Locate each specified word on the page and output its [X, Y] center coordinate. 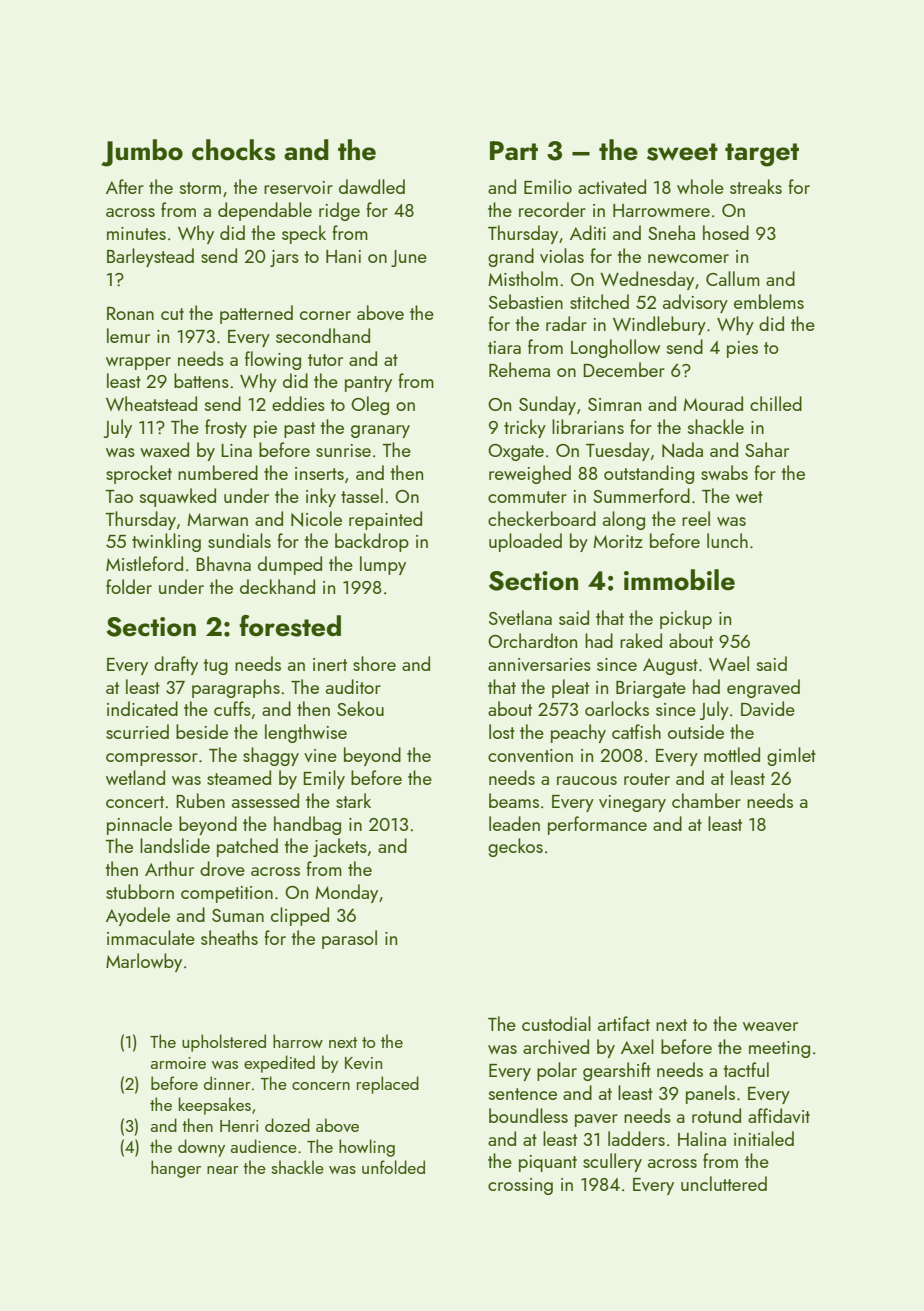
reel [696, 518]
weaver [770, 1026]
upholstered [224, 1043]
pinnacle [139, 825]
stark [353, 800]
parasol [349, 939]
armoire [178, 1063]
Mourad [713, 403]
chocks [233, 150]
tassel [362, 495]
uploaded [525, 542]
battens [201, 380]
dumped [290, 565]
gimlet [791, 756]
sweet [682, 152]
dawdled [372, 186]
